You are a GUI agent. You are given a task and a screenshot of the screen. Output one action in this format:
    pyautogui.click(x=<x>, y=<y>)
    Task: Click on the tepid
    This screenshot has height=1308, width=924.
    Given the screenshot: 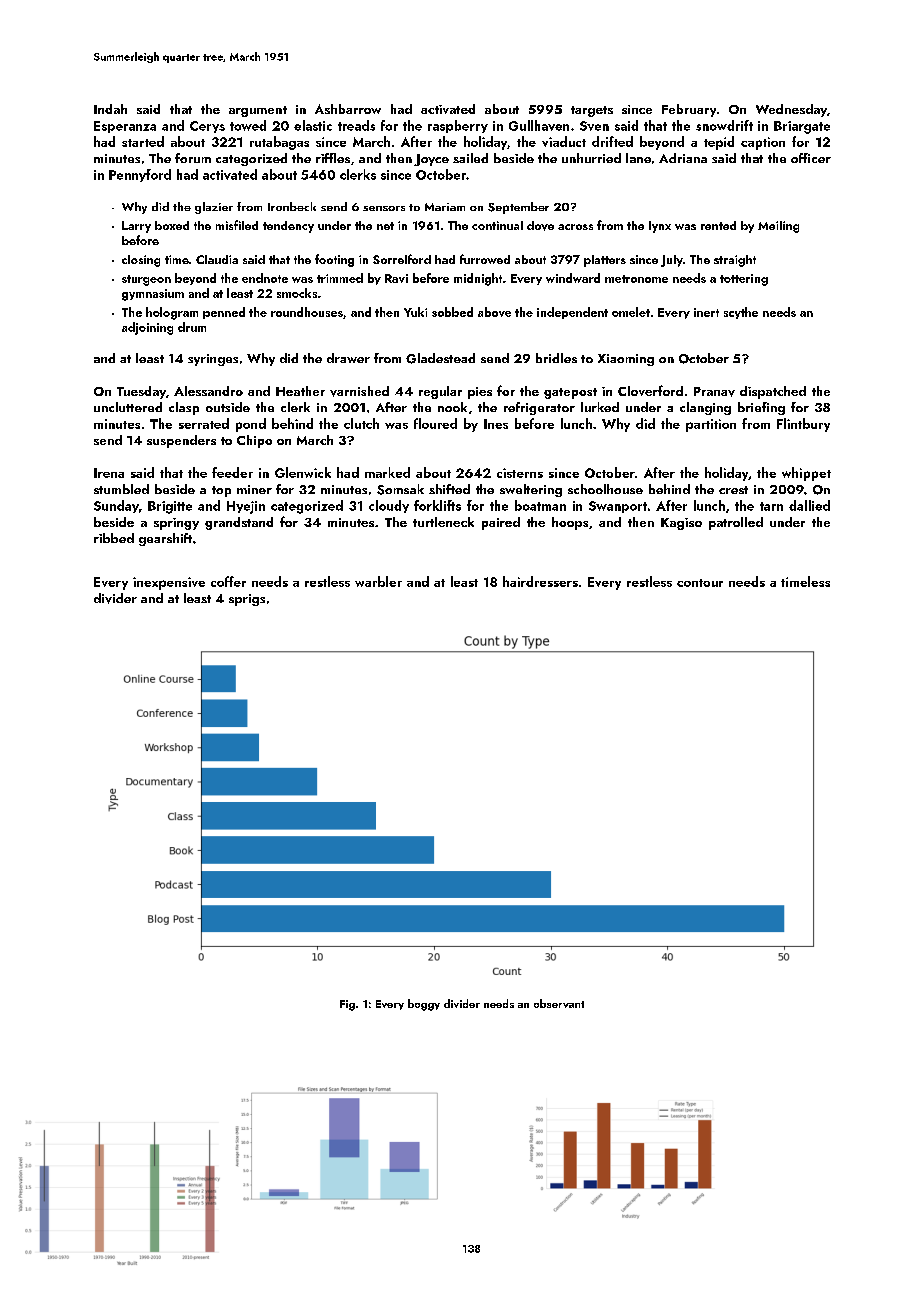 What is the action you would take?
    pyautogui.click(x=719, y=143)
